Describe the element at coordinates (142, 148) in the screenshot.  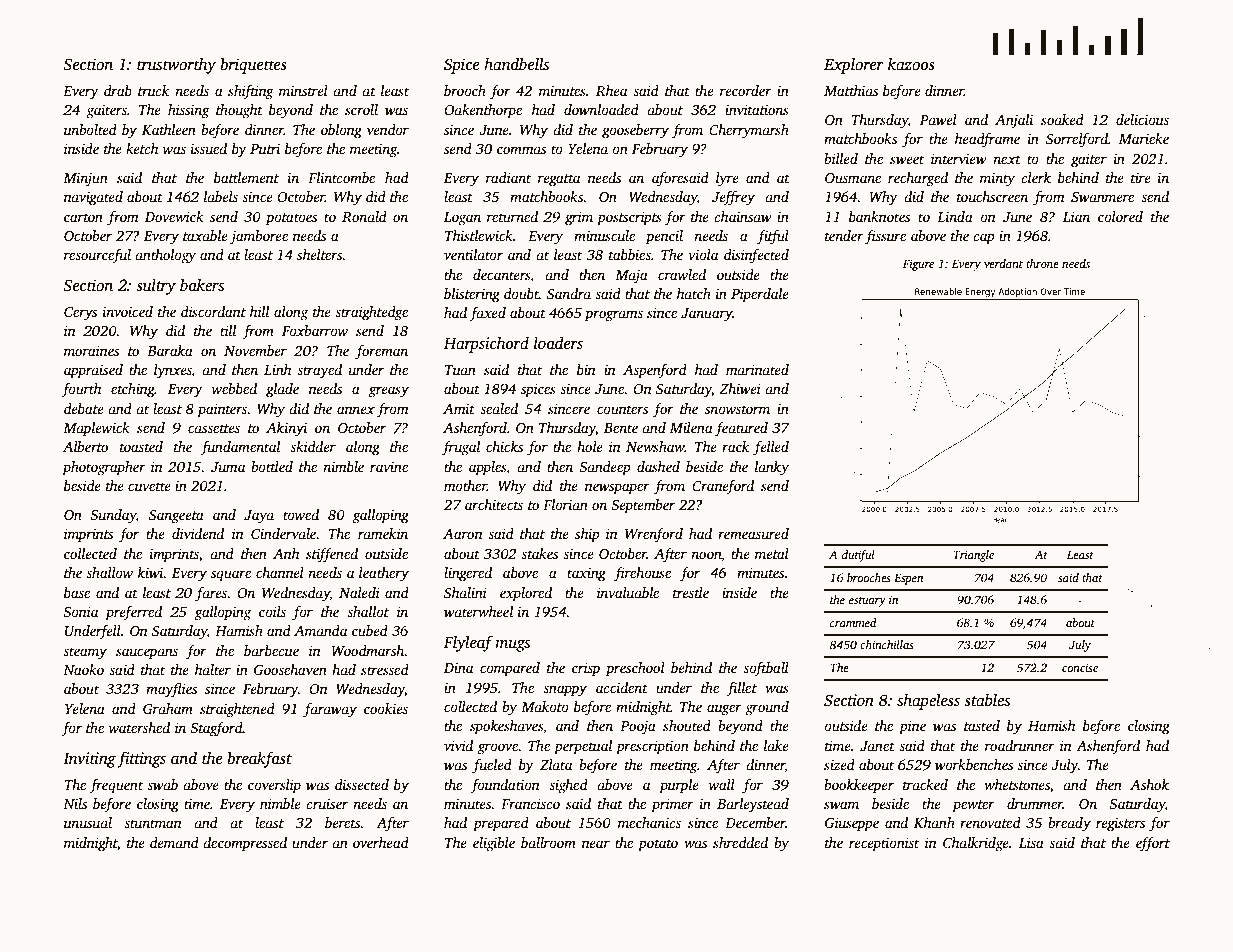
I see `ketch` at that location.
